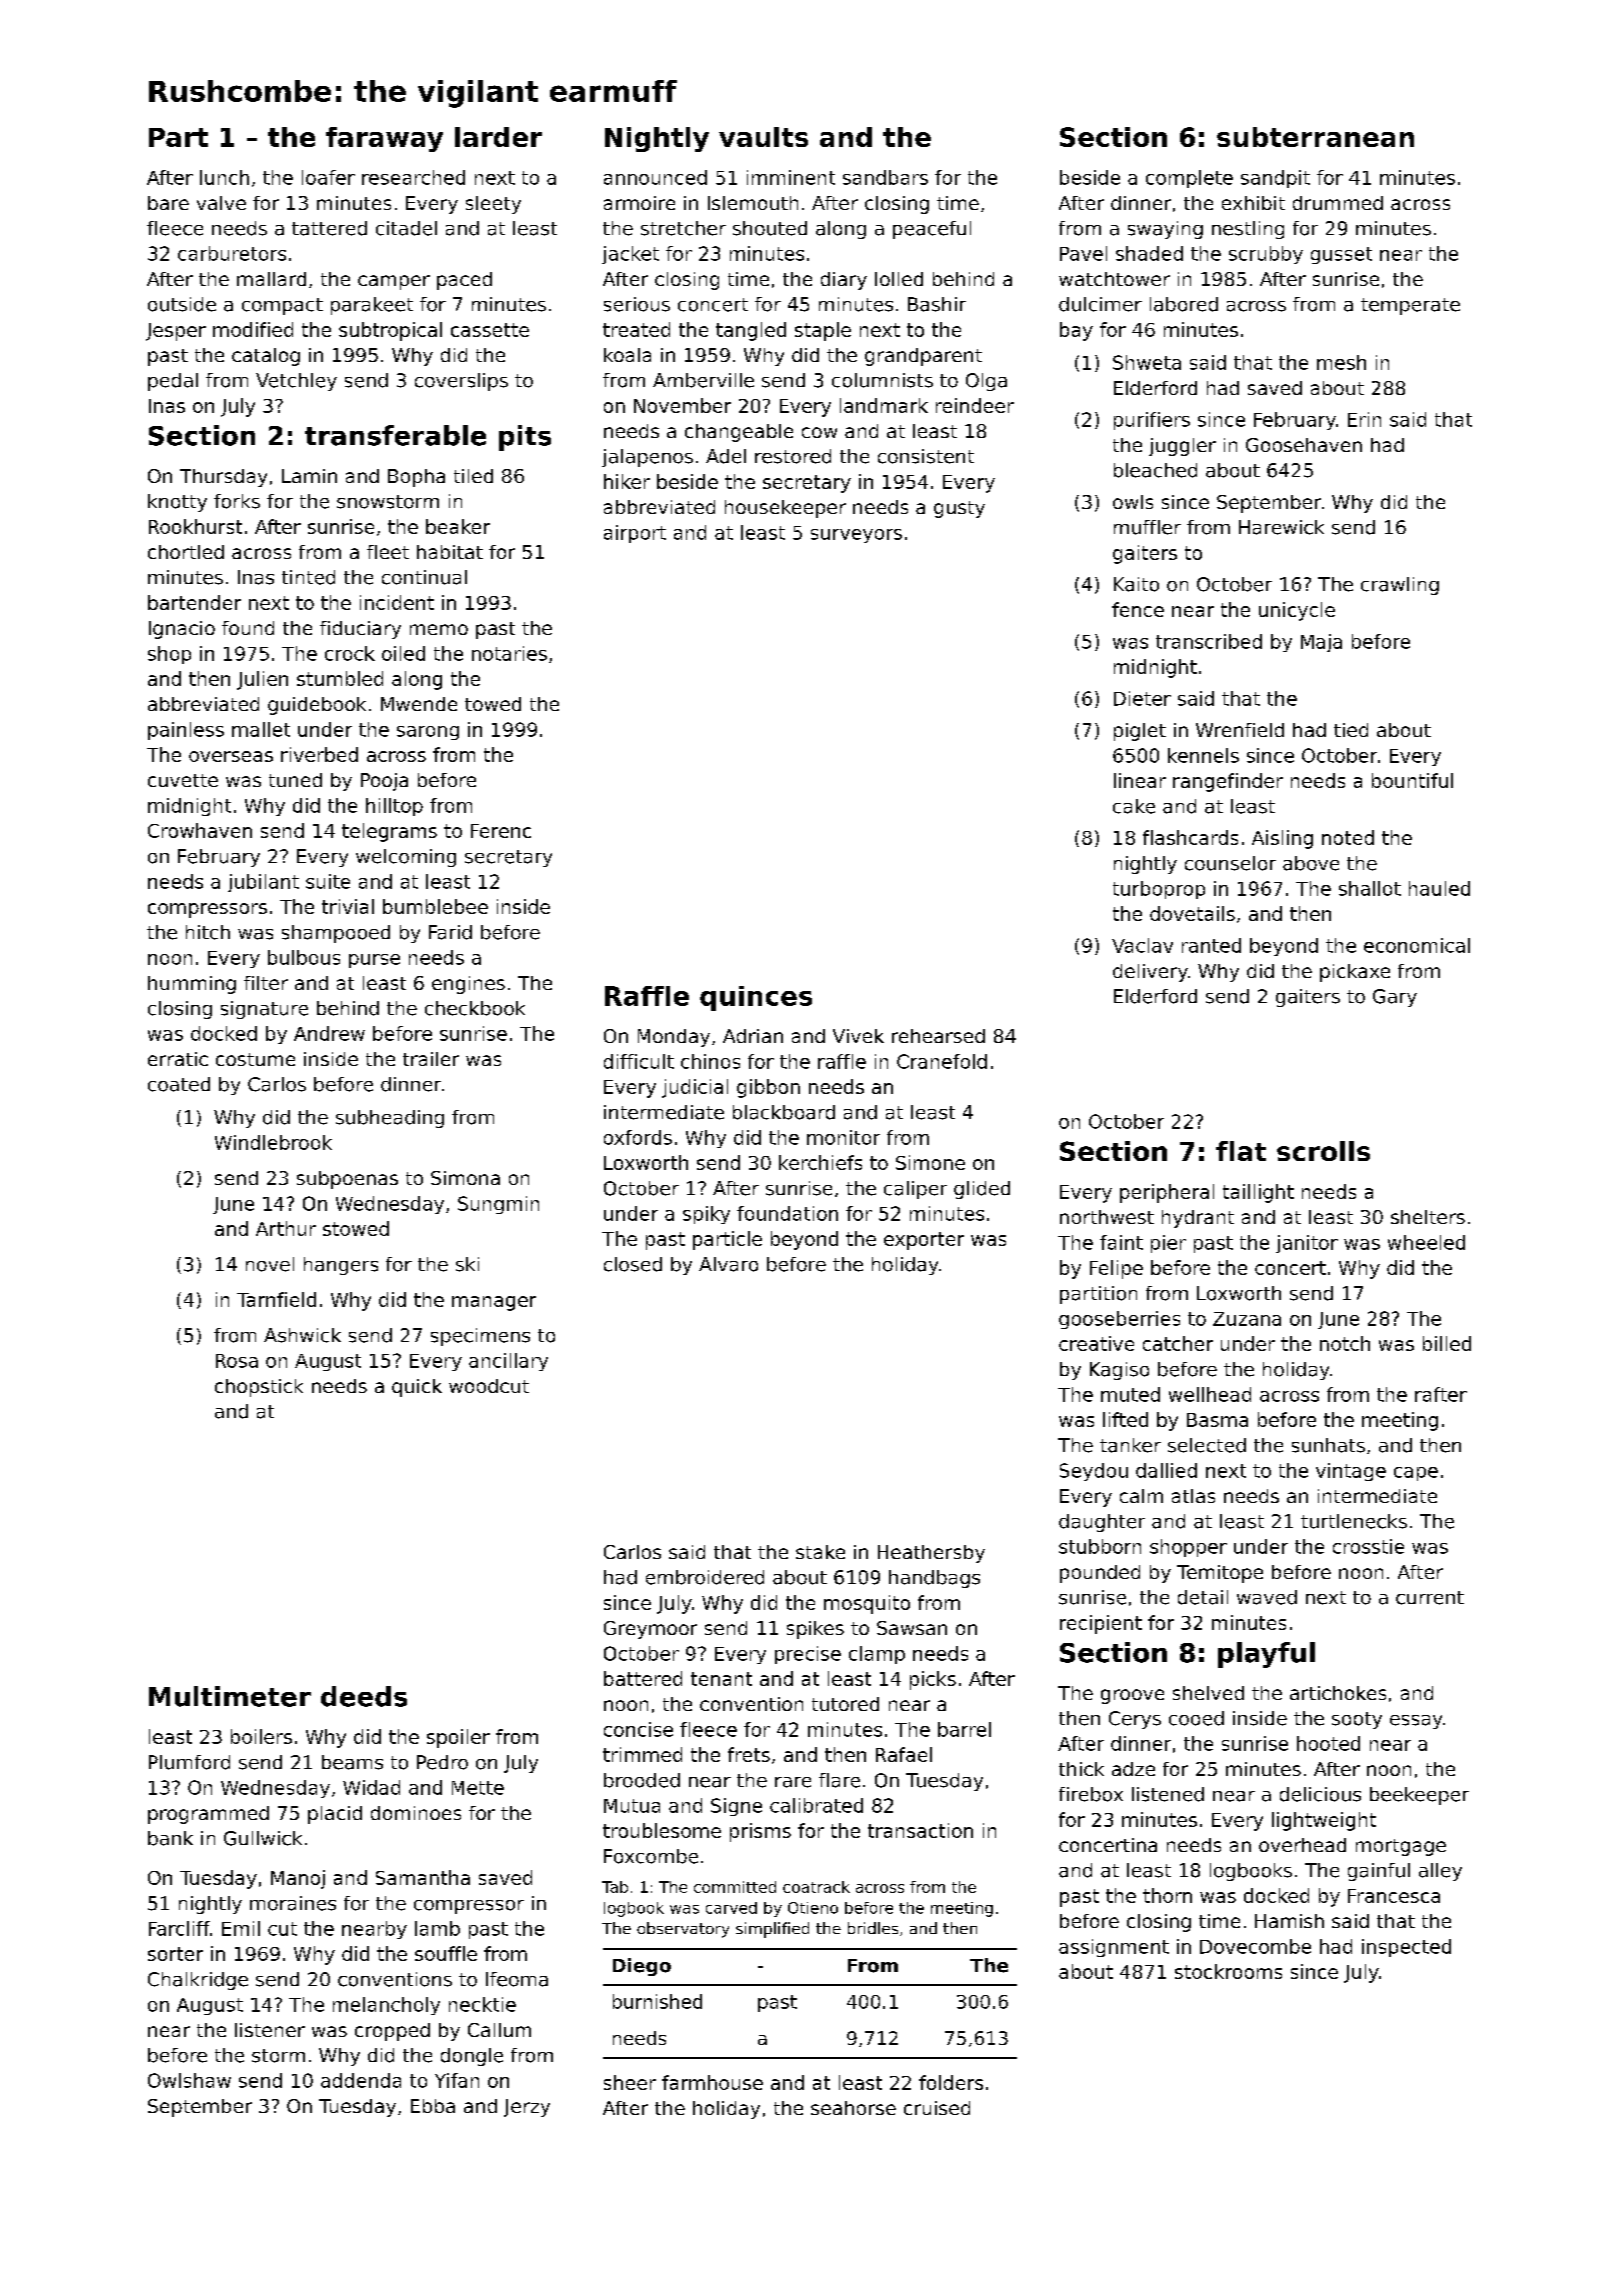  Describe the element at coordinates (361, 2080) in the screenshot. I see `addenda` at that location.
